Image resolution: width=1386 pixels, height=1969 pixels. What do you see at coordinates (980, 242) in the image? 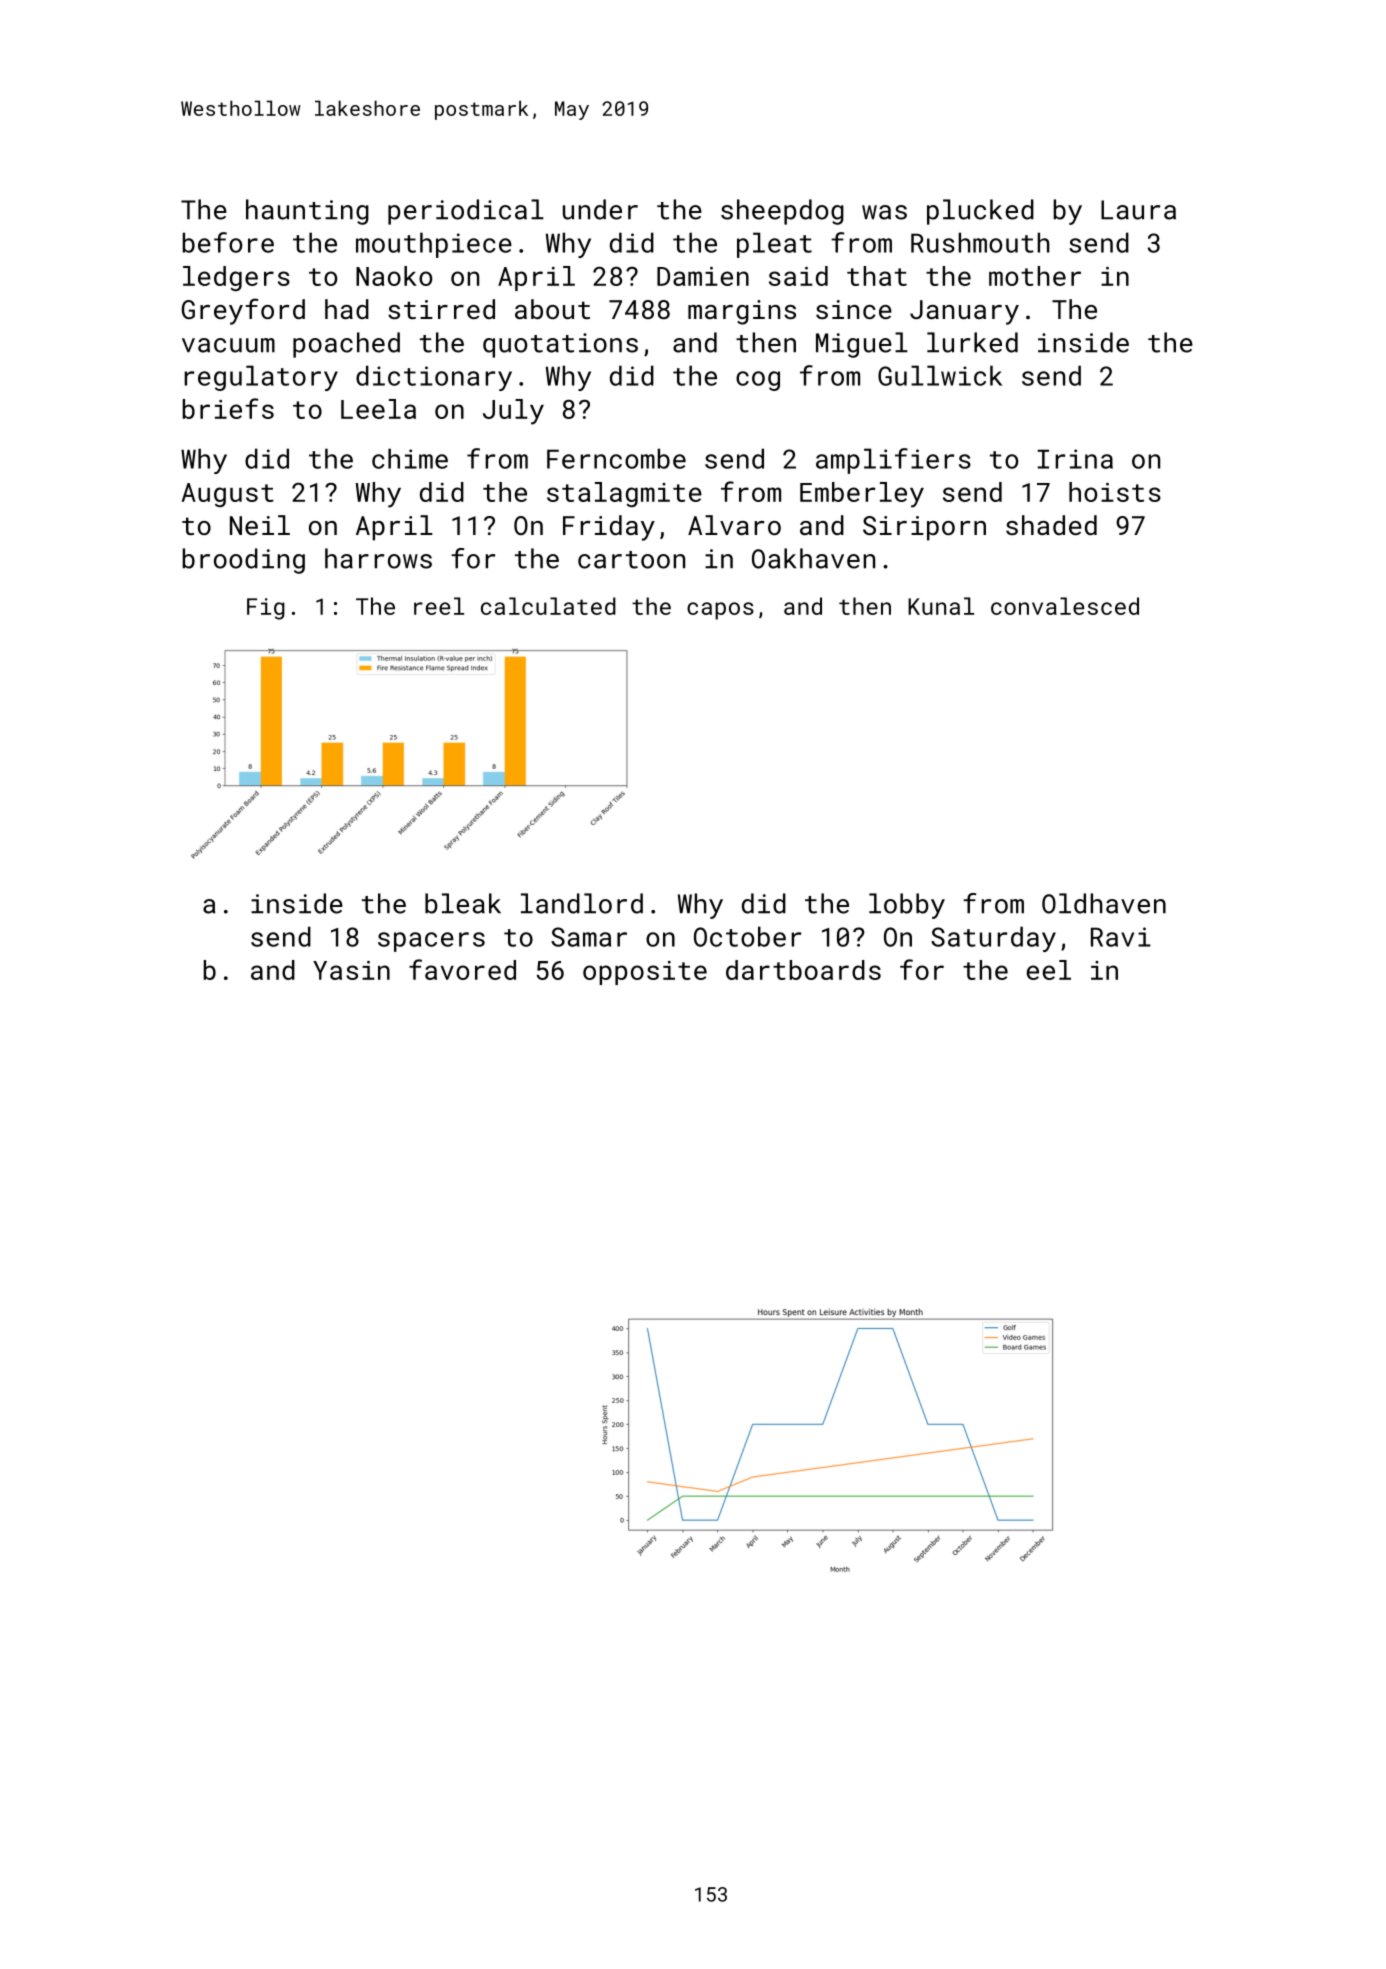
I see `Rushmouth` at bounding box center [980, 242].
